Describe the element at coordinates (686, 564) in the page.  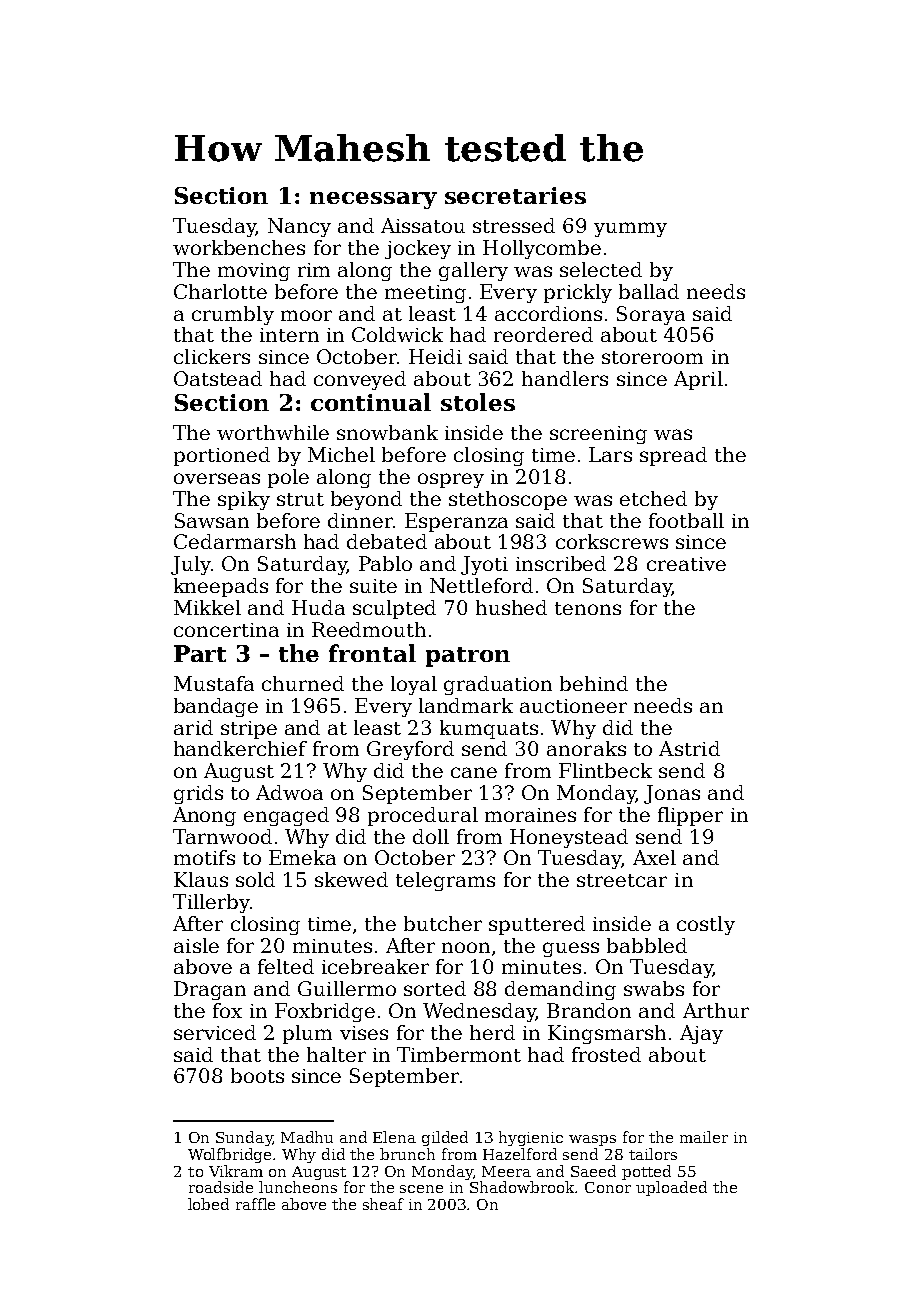
I see `creative` at that location.
